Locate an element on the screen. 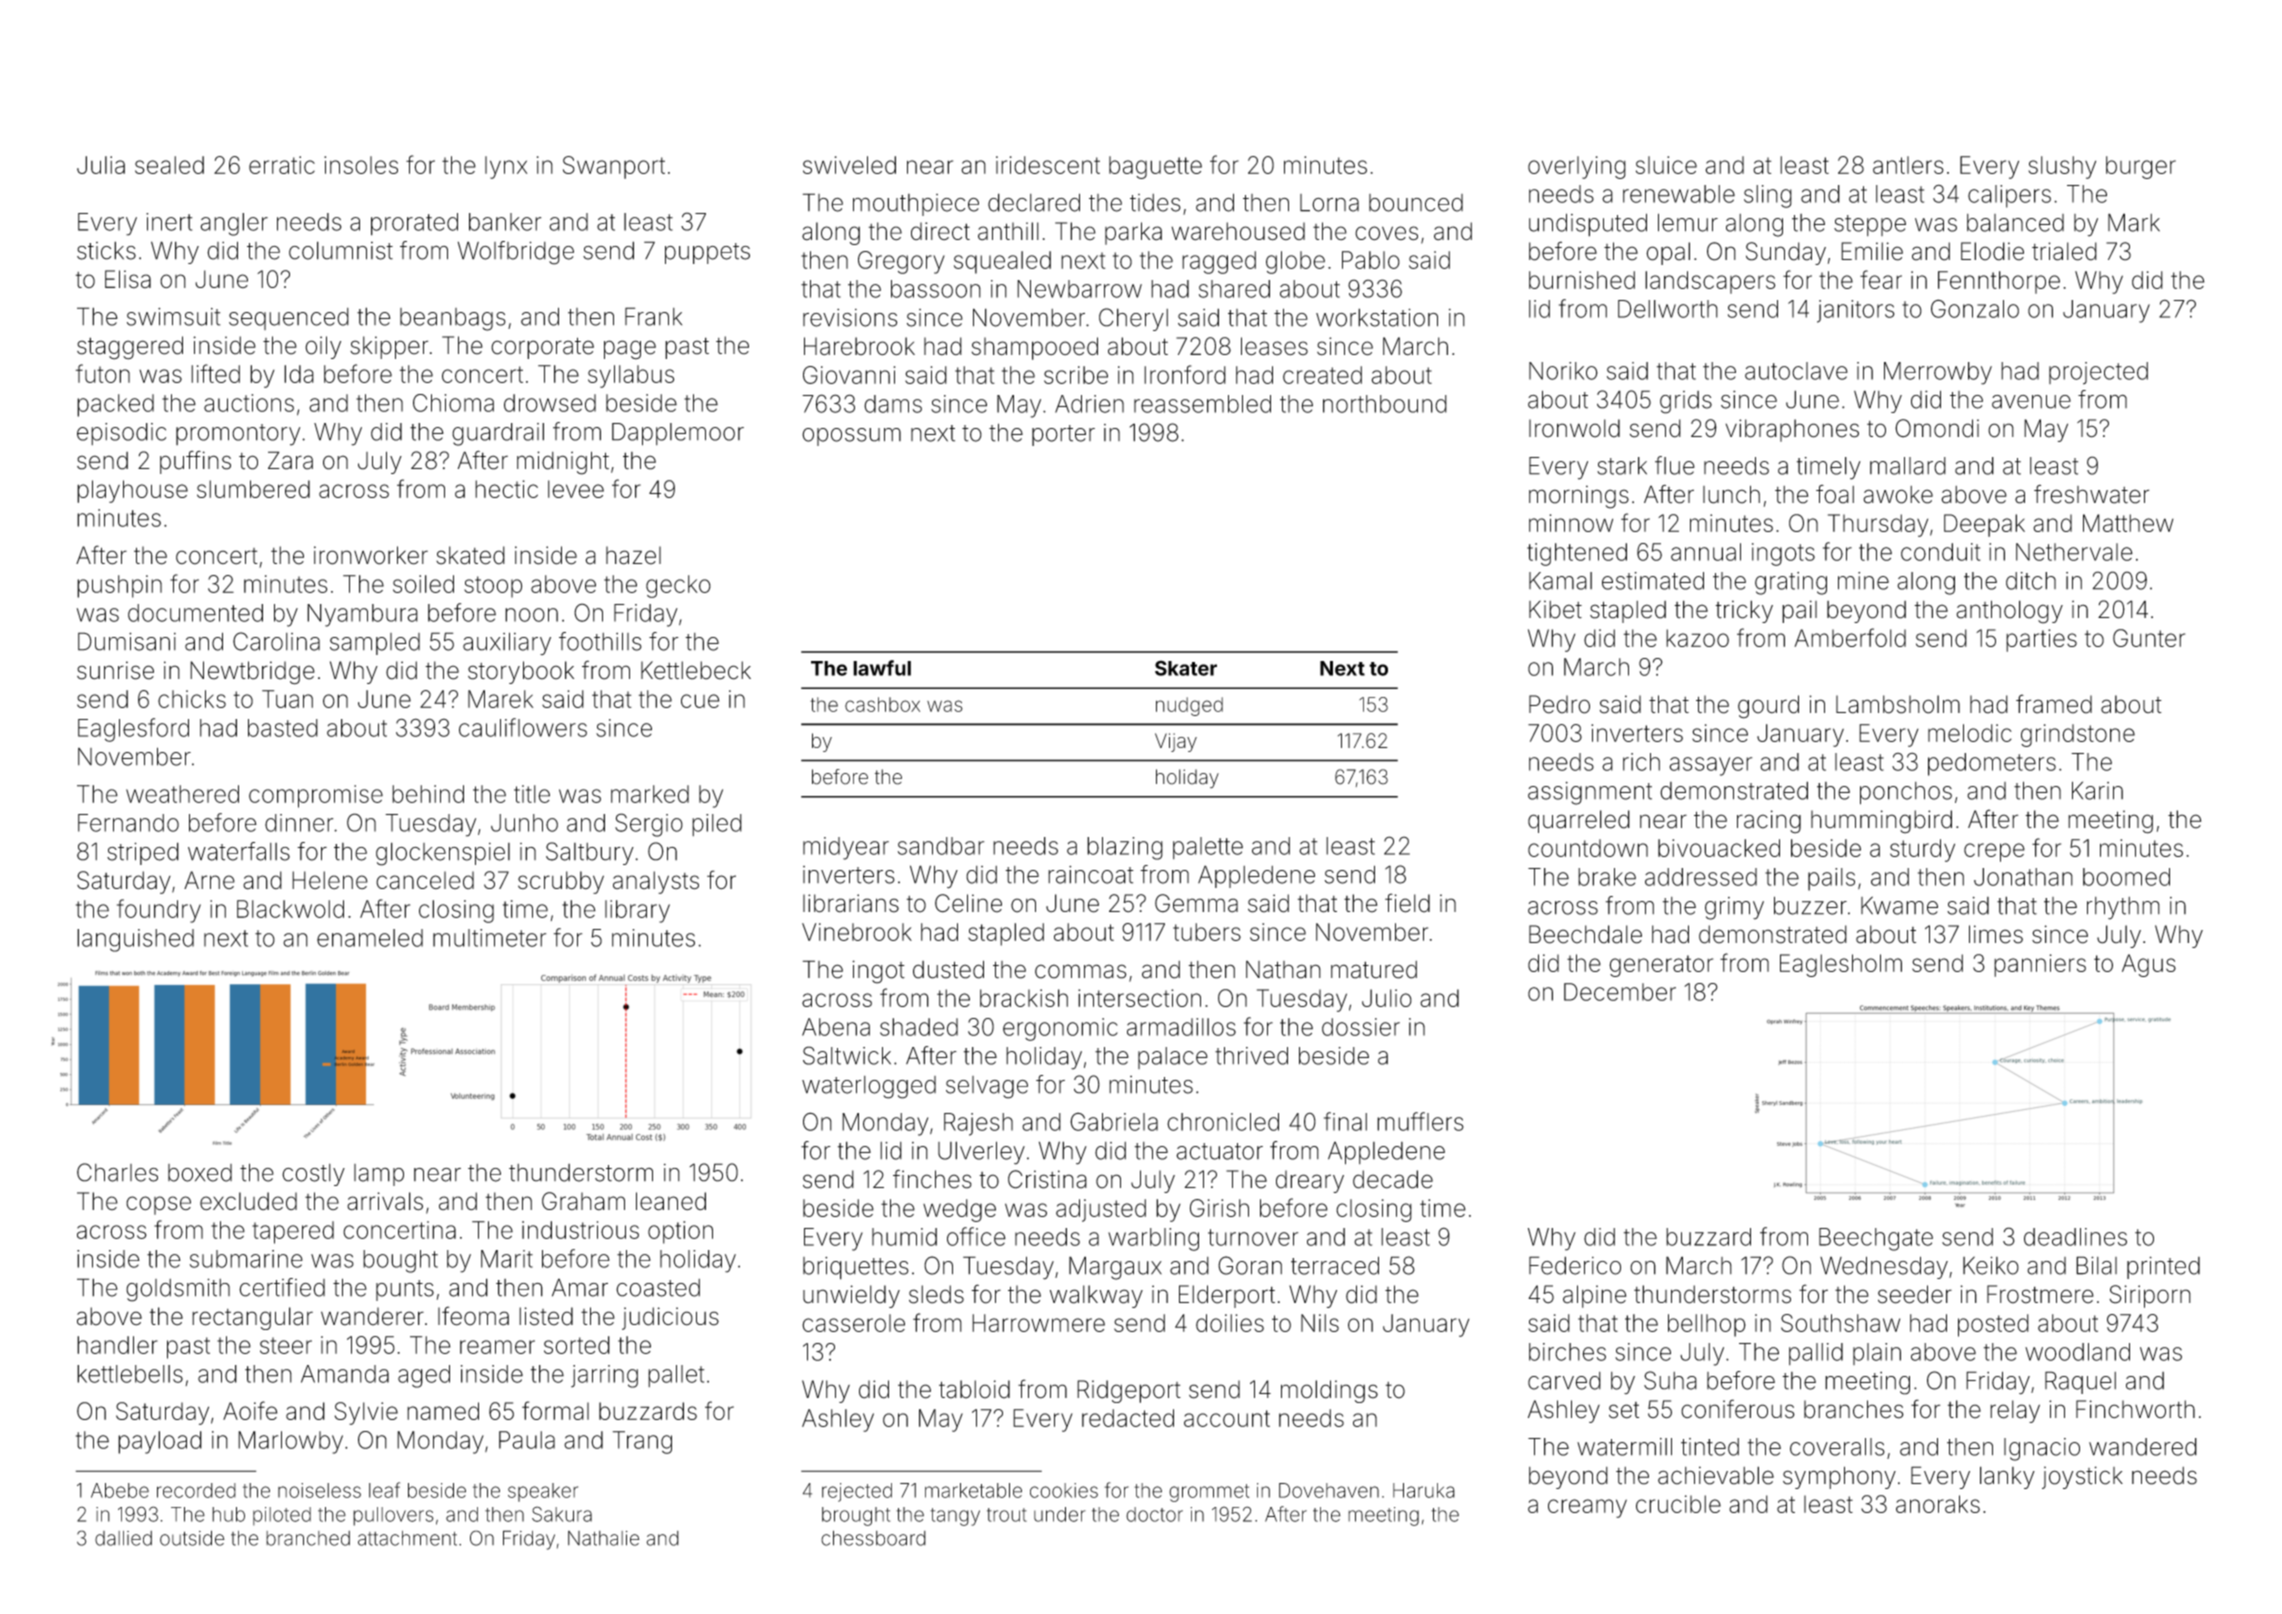 This screenshot has height=1614, width=2282. janitors is located at coordinates (1855, 311).
